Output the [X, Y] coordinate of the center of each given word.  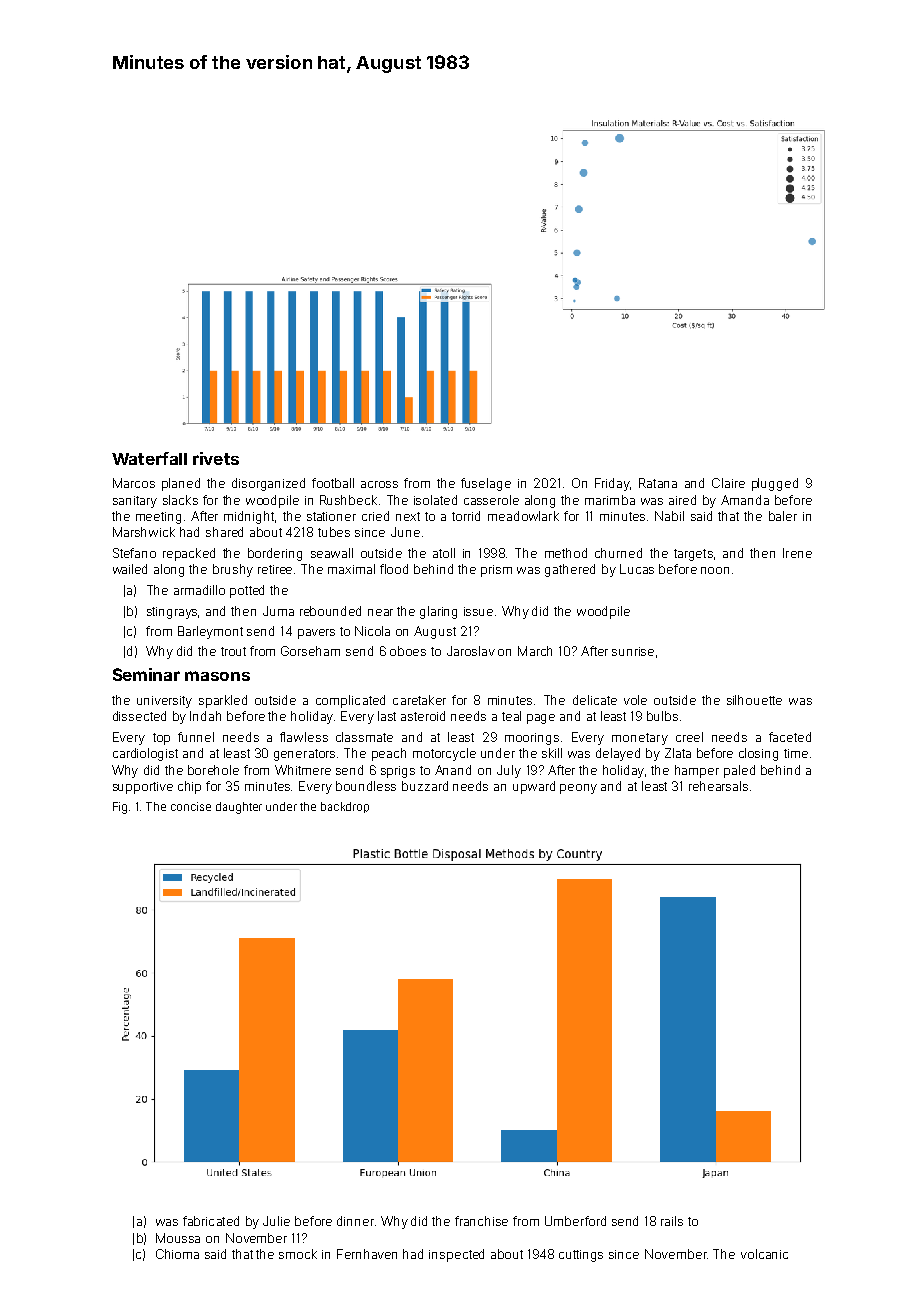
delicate [595, 700]
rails [672, 1221]
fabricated [211, 1221]
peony [578, 789]
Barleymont [210, 632]
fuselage [486, 484]
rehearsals [718, 786]
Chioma [177, 1254]
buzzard [425, 786]
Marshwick [144, 532]
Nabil [669, 516]
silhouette [754, 700]
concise [191, 806]
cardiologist [145, 754]
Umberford [575, 1221]
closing [758, 754]
